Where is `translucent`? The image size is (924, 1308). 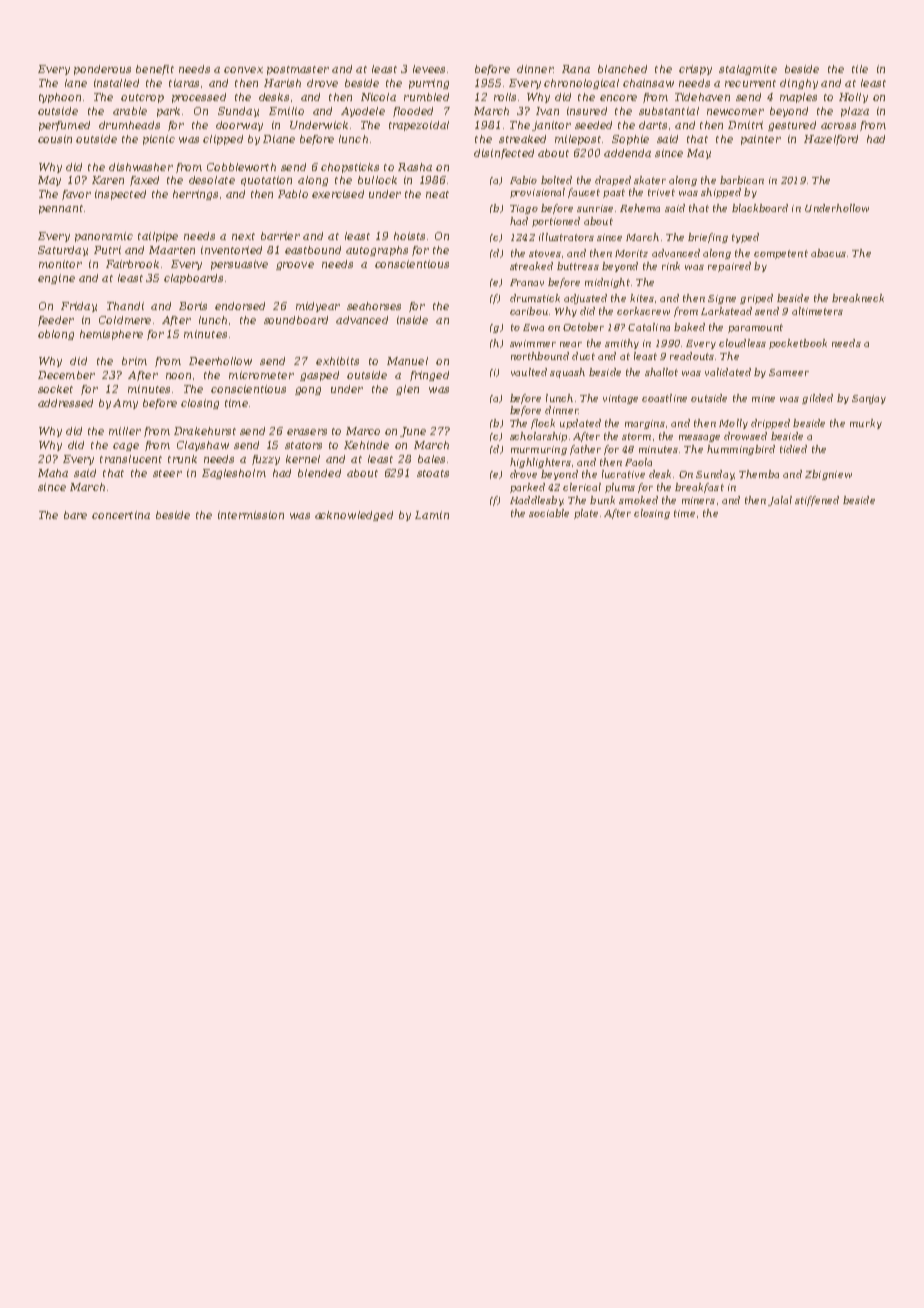
translucent is located at coordinates (131, 459).
